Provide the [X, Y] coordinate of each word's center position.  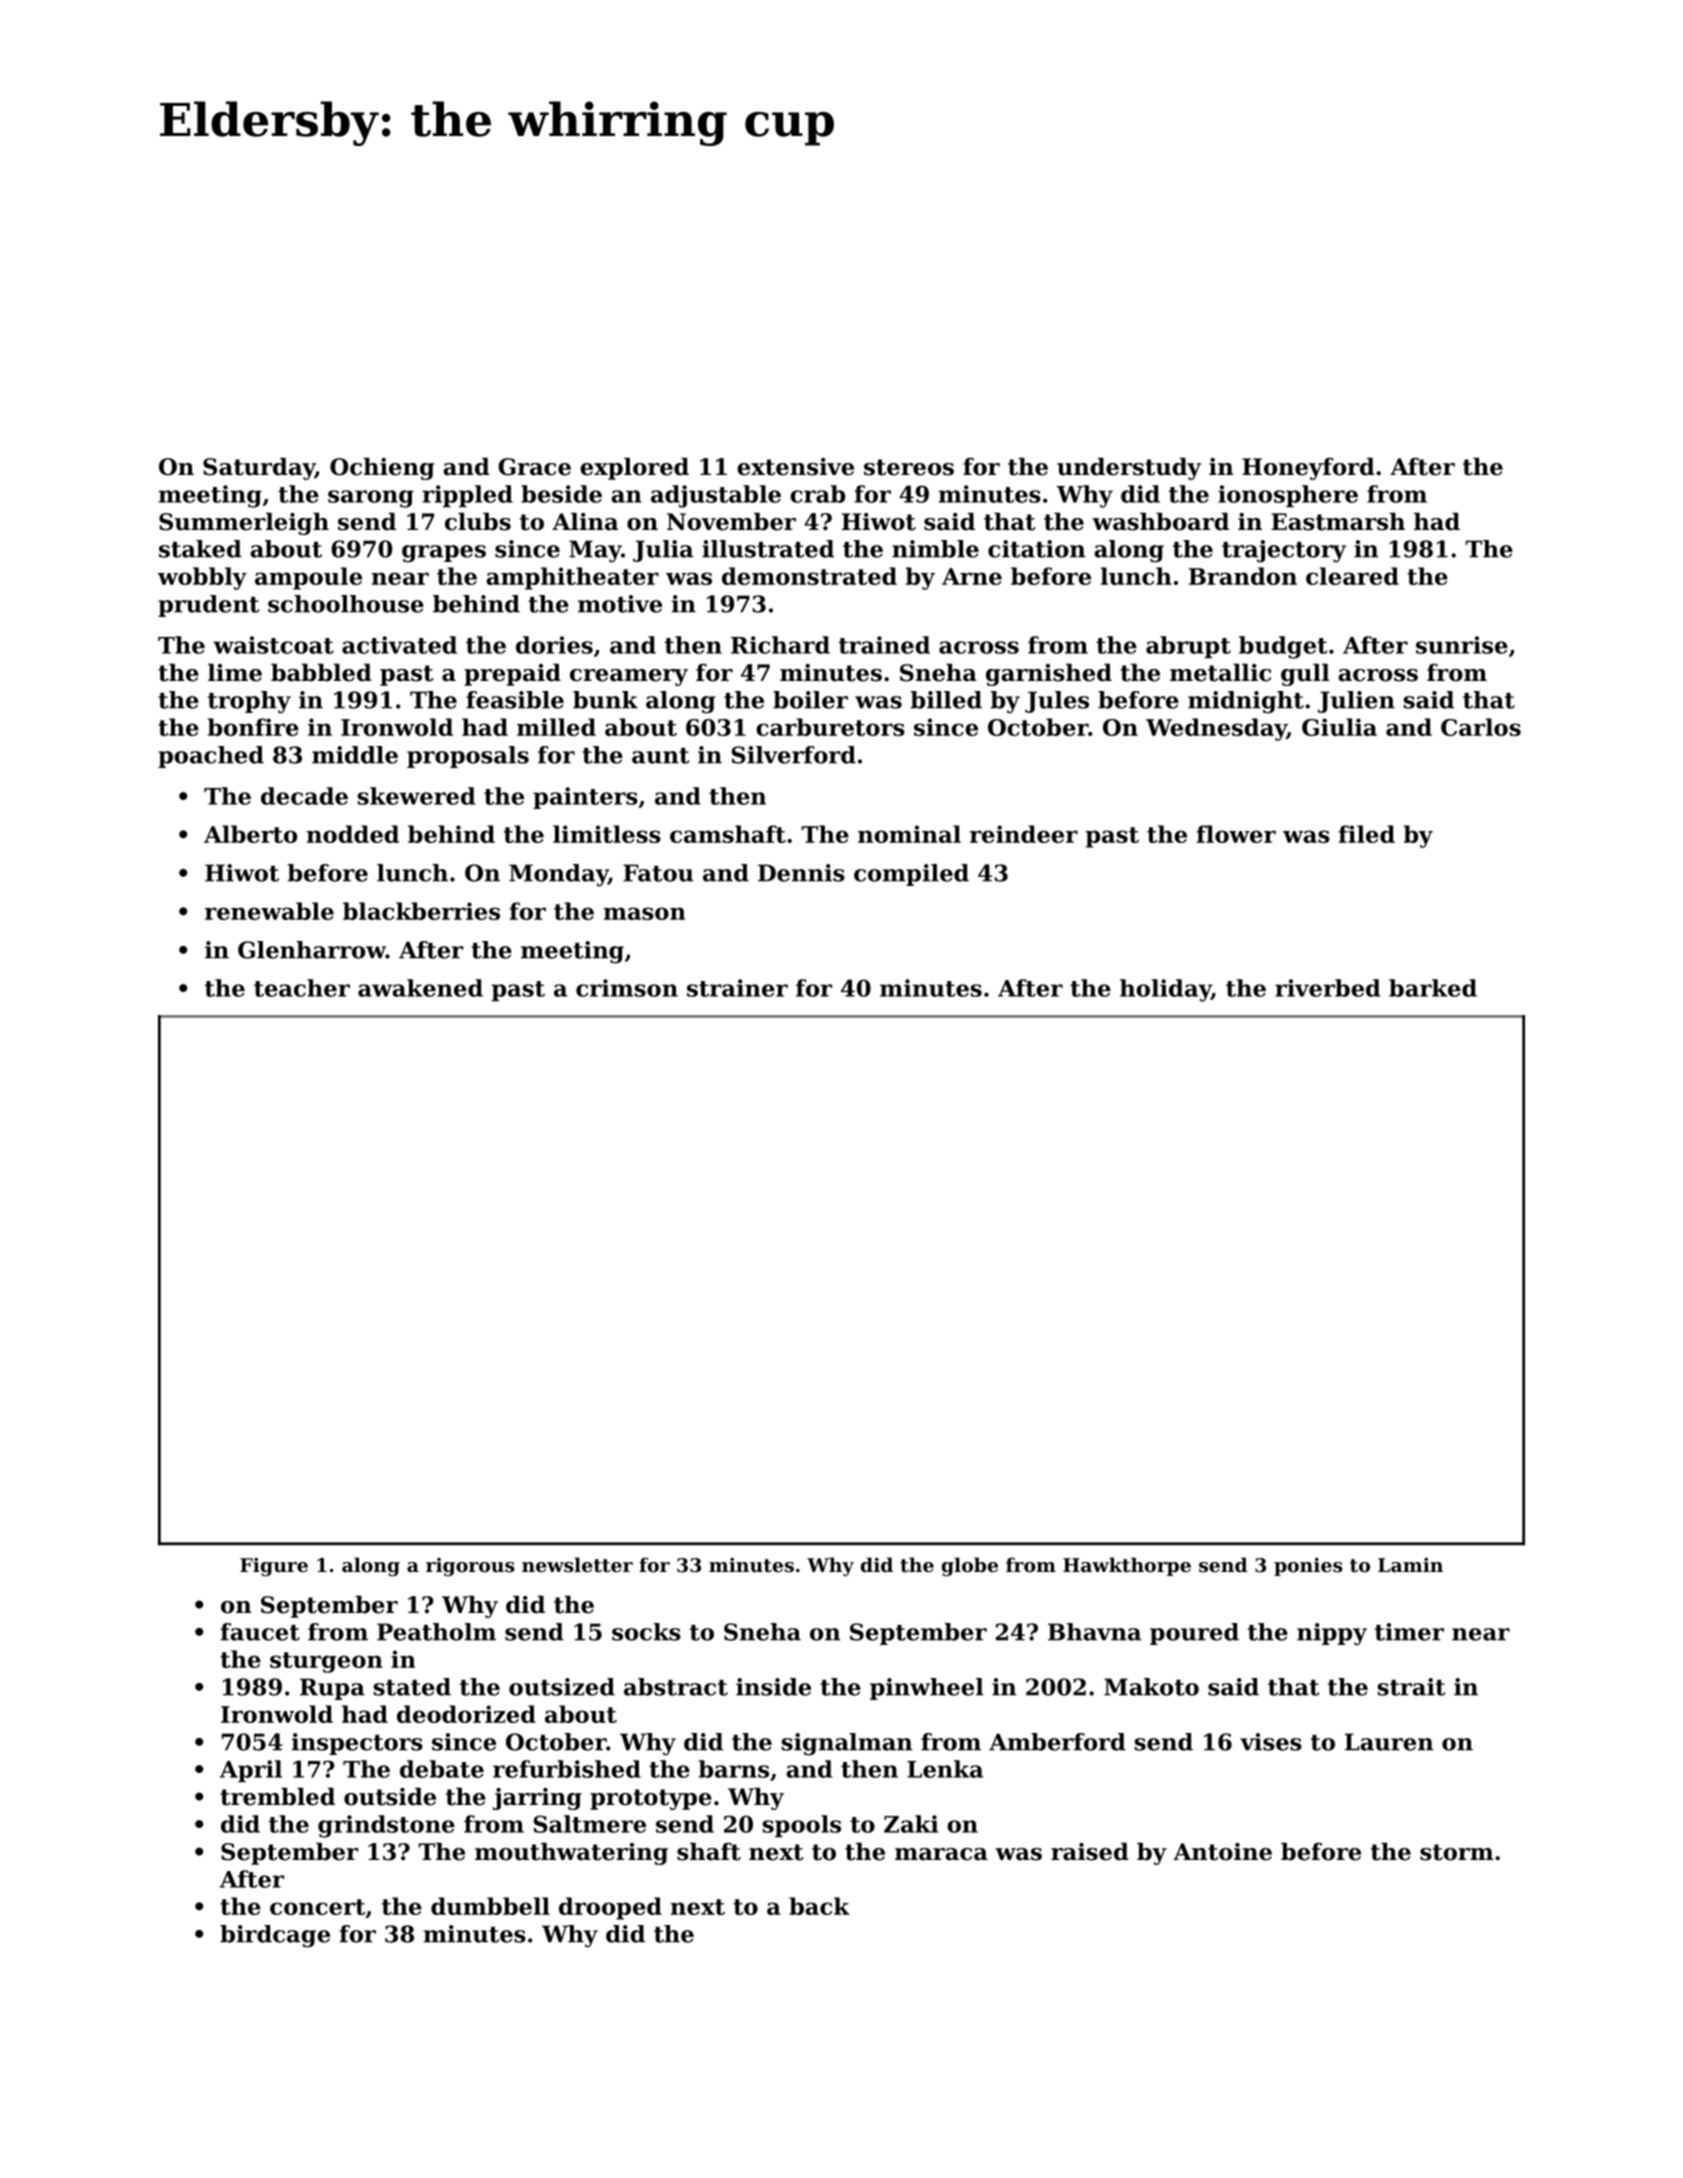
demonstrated [809, 576]
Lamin [1410, 1564]
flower [1236, 834]
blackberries [421, 911]
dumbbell [490, 1906]
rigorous [470, 1567]
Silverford [794, 755]
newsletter [577, 1565]
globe [970, 1566]
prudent [208, 606]
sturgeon [326, 1662]
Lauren [1389, 1742]
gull [1305, 675]
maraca [941, 1854]
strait [1411, 1687]
